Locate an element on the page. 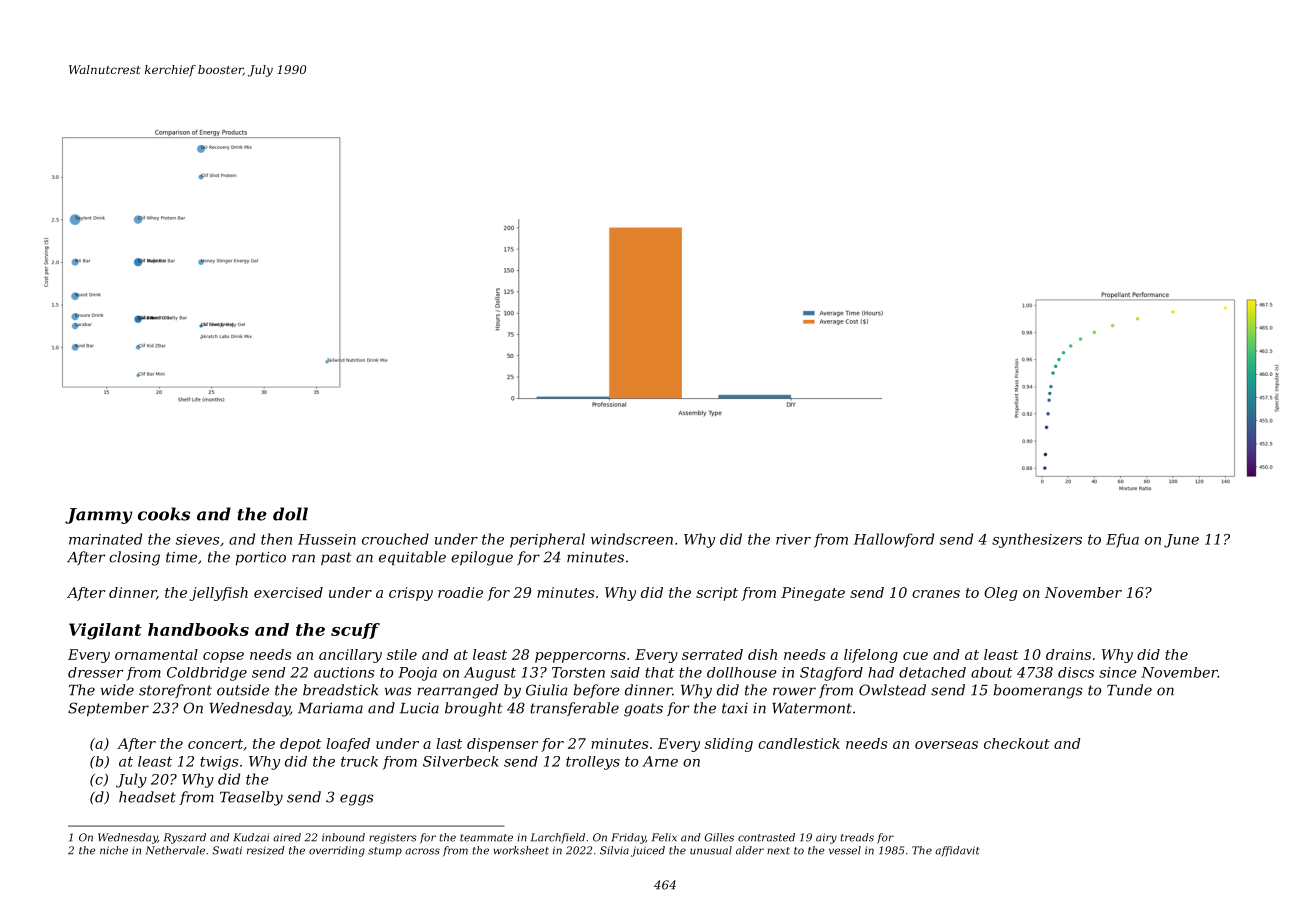  niche is located at coordinates (114, 850).
